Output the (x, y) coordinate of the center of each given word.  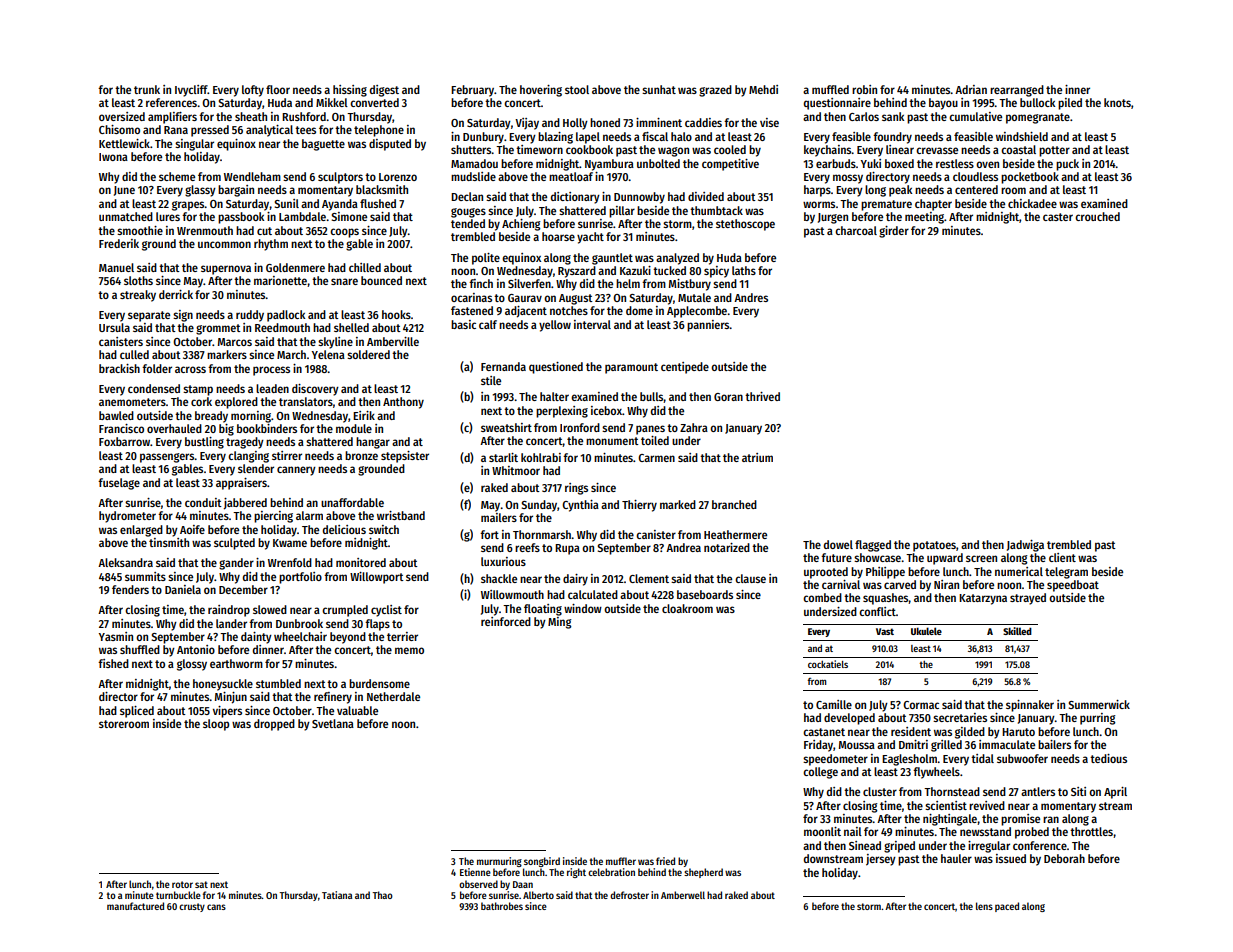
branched (734, 504)
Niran (946, 584)
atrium (757, 457)
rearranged (1017, 91)
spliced (137, 712)
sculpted (234, 544)
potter (1054, 151)
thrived (762, 396)
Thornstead (952, 791)
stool (577, 89)
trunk (147, 89)
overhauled (174, 428)
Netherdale (393, 696)
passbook (241, 218)
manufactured (135, 906)
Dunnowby (639, 198)
